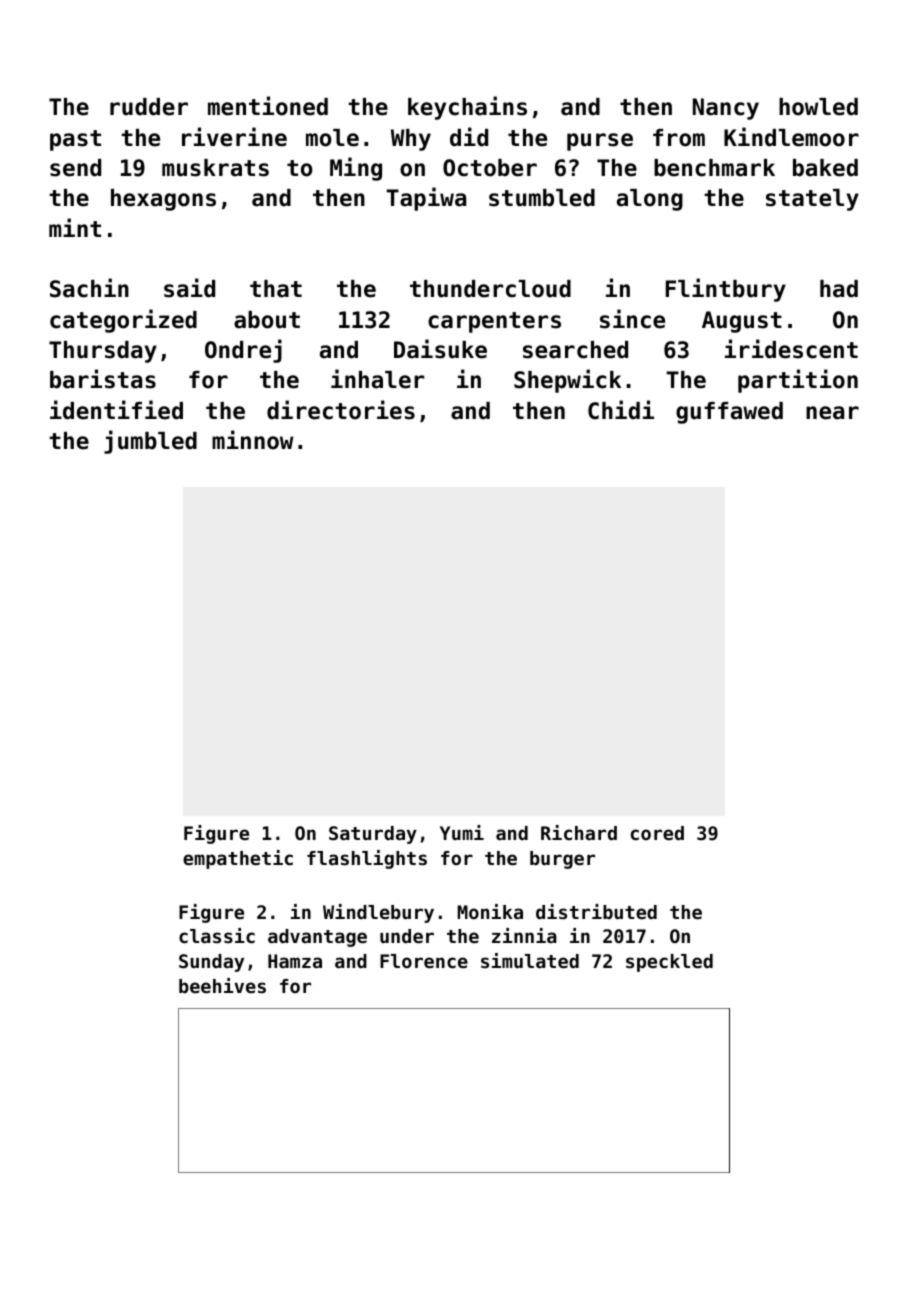 Image resolution: width=908 pixels, height=1316 pixels. Describe the element at coordinates (462, 832) in the image. I see `Yumi` at that location.
